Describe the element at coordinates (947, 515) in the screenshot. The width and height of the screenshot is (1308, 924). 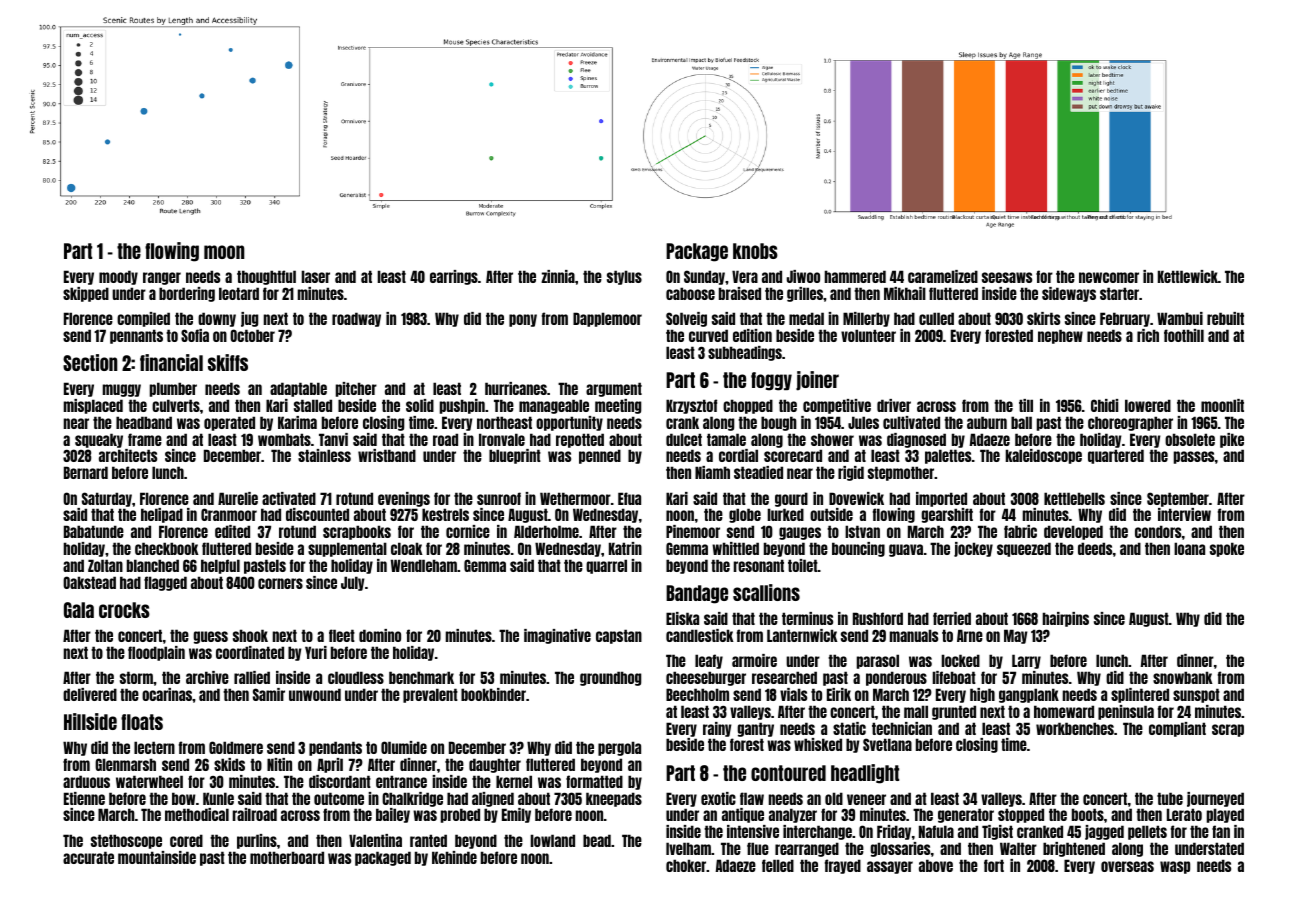
I see `gearshift` at that location.
